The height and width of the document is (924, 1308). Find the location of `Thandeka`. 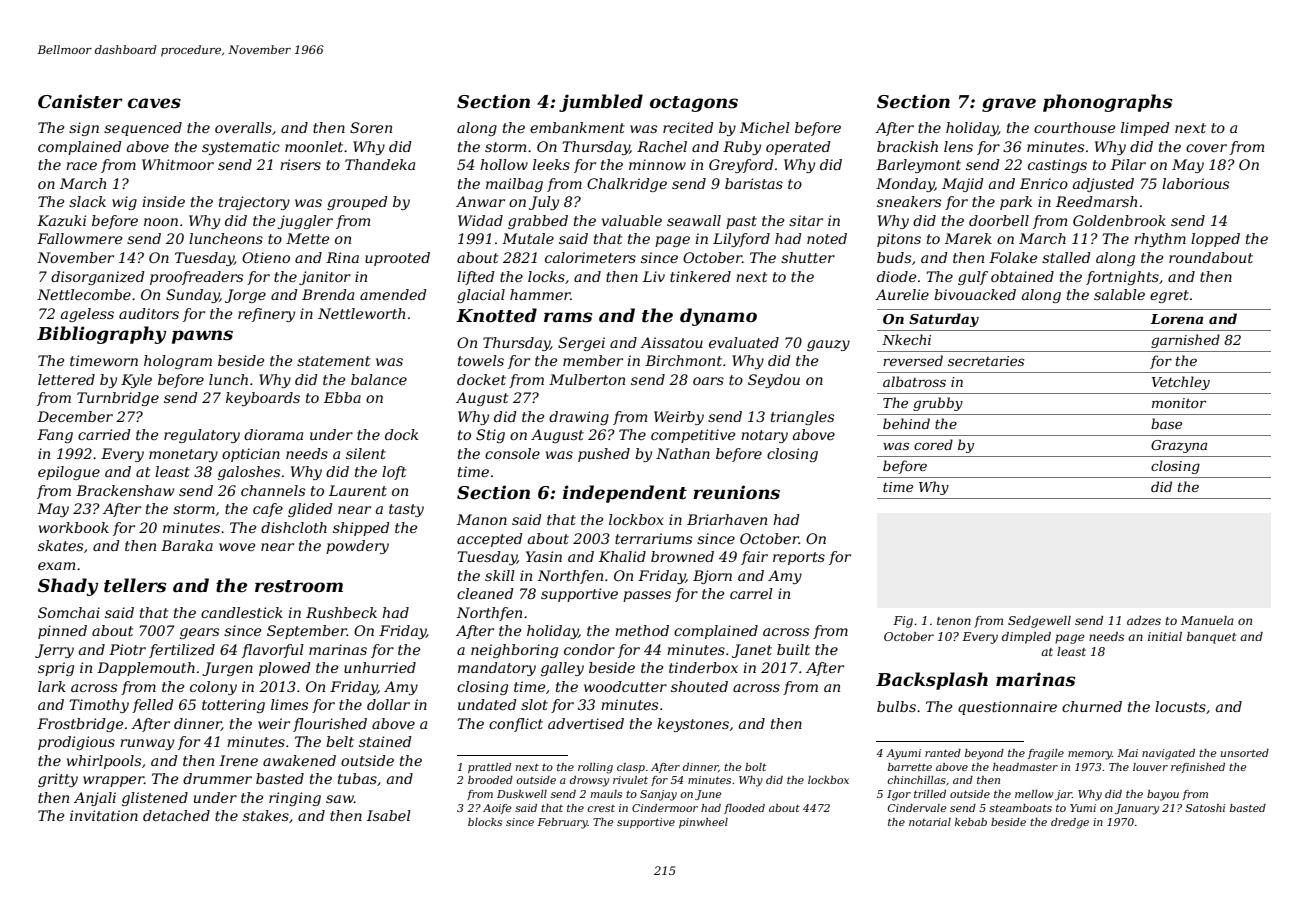

Thandeka is located at coordinates (380, 164).
